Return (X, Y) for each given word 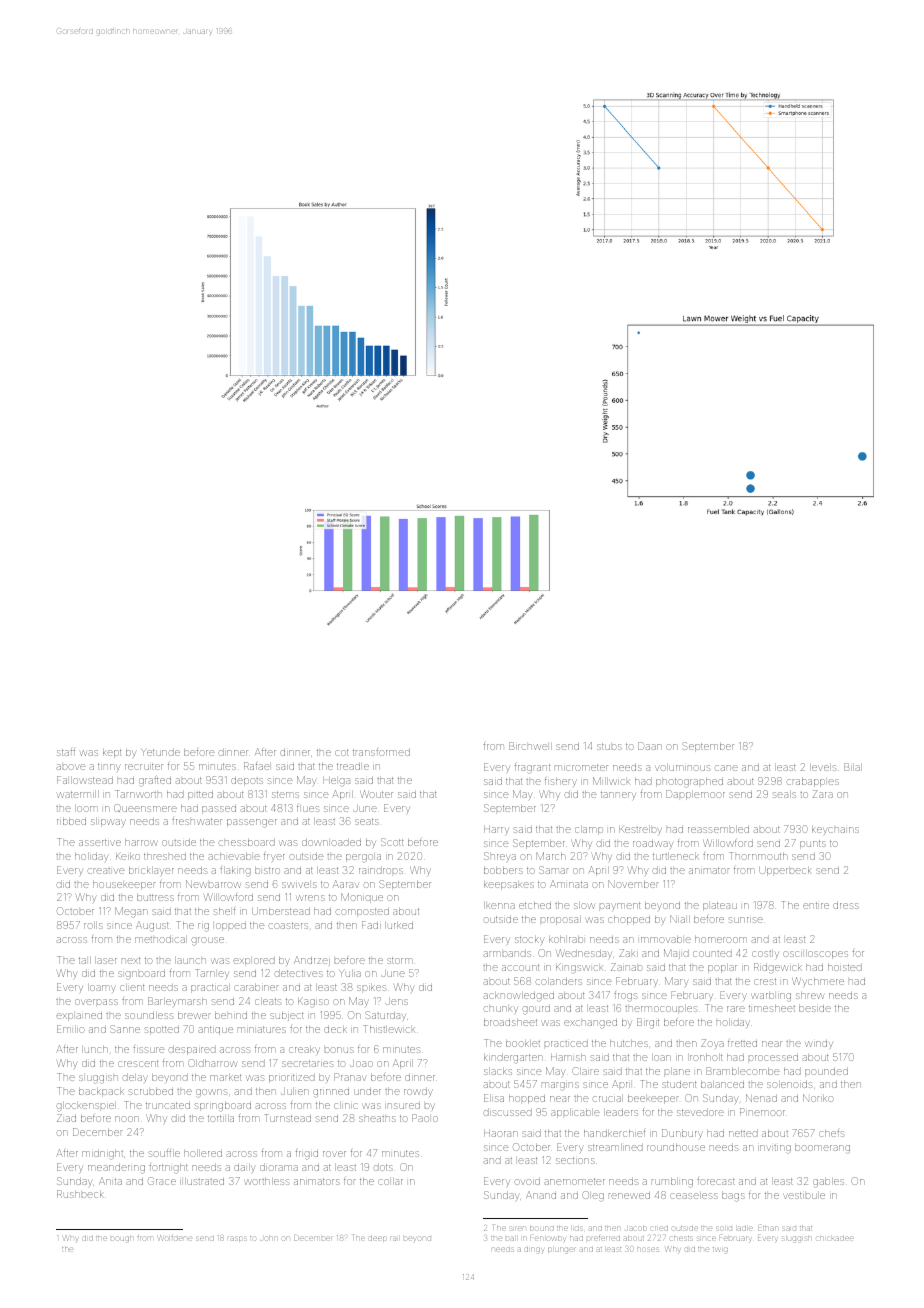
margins (560, 1086)
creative (107, 871)
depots (247, 782)
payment (620, 906)
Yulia (350, 973)
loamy (102, 988)
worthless (267, 1181)
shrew (810, 995)
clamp (589, 830)
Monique (362, 898)
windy (819, 1045)
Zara (823, 794)
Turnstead (287, 1118)
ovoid (528, 1181)
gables (828, 1182)
